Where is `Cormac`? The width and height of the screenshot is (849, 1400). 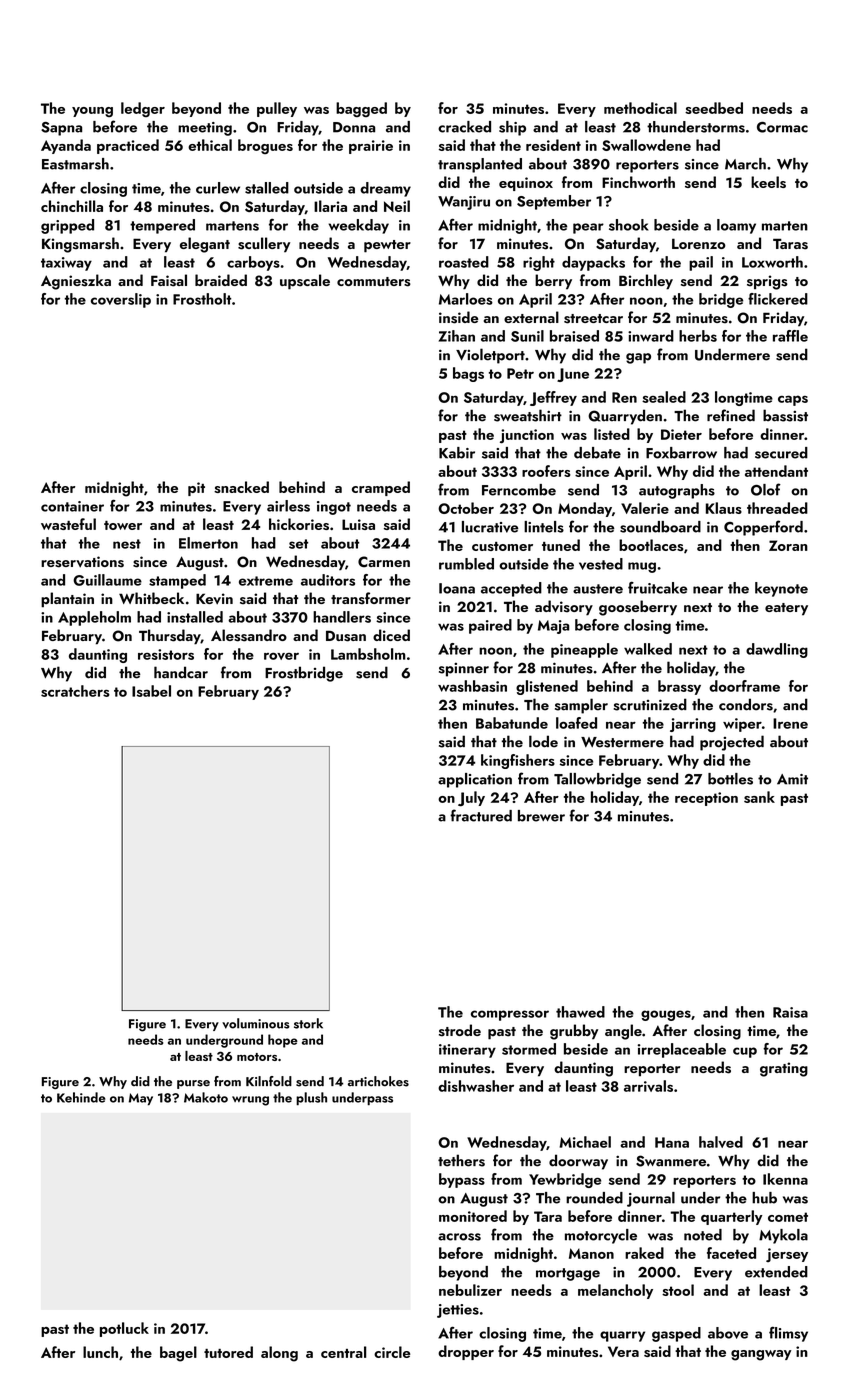
Cormac is located at coordinates (782, 127).
